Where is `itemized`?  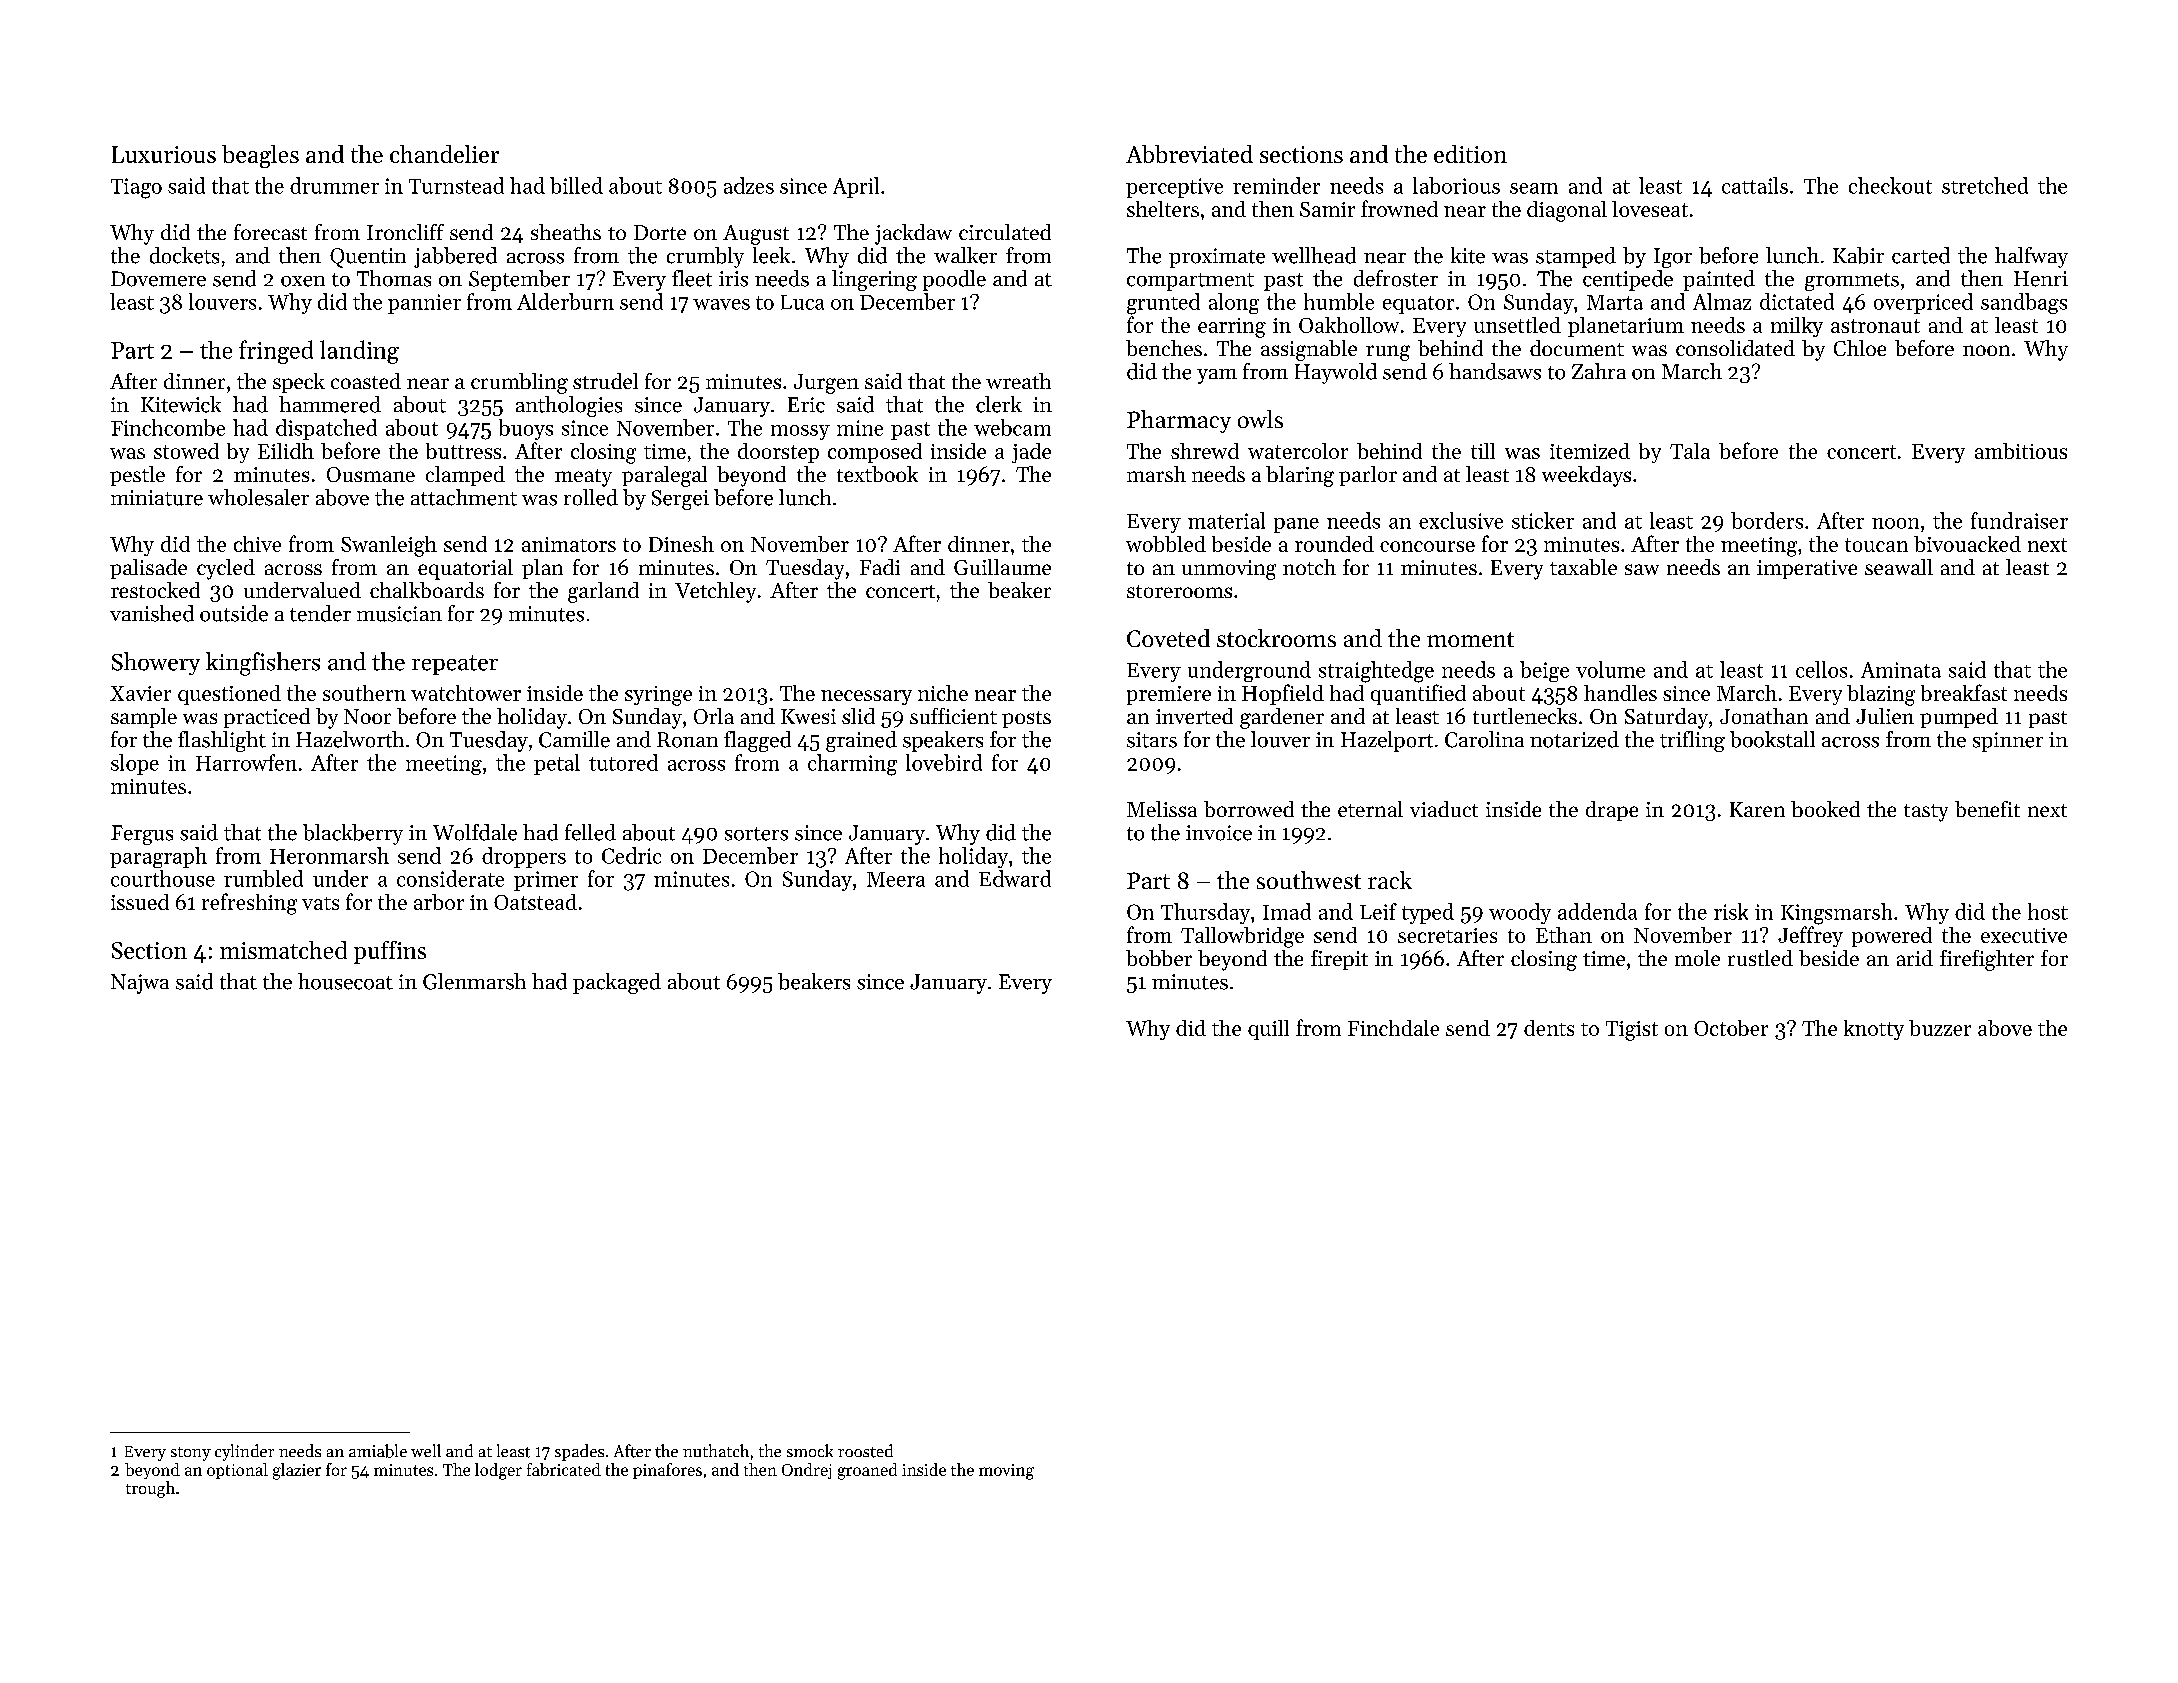 itemized is located at coordinates (1590, 451).
